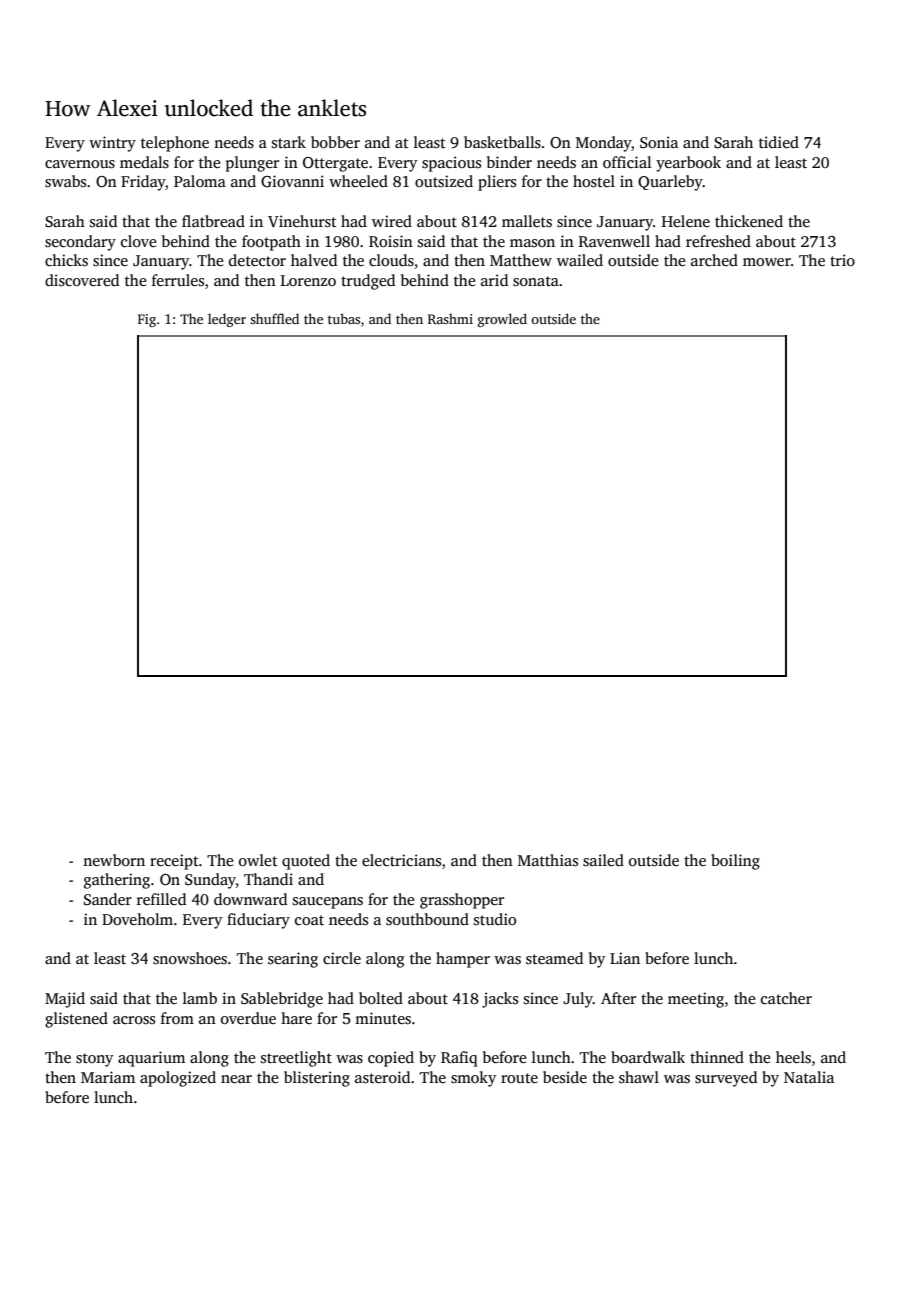 The height and width of the screenshot is (1308, 924). Describe the element at coordinates (65, 1000) in the screenshot. I see `Majid` at that location.
